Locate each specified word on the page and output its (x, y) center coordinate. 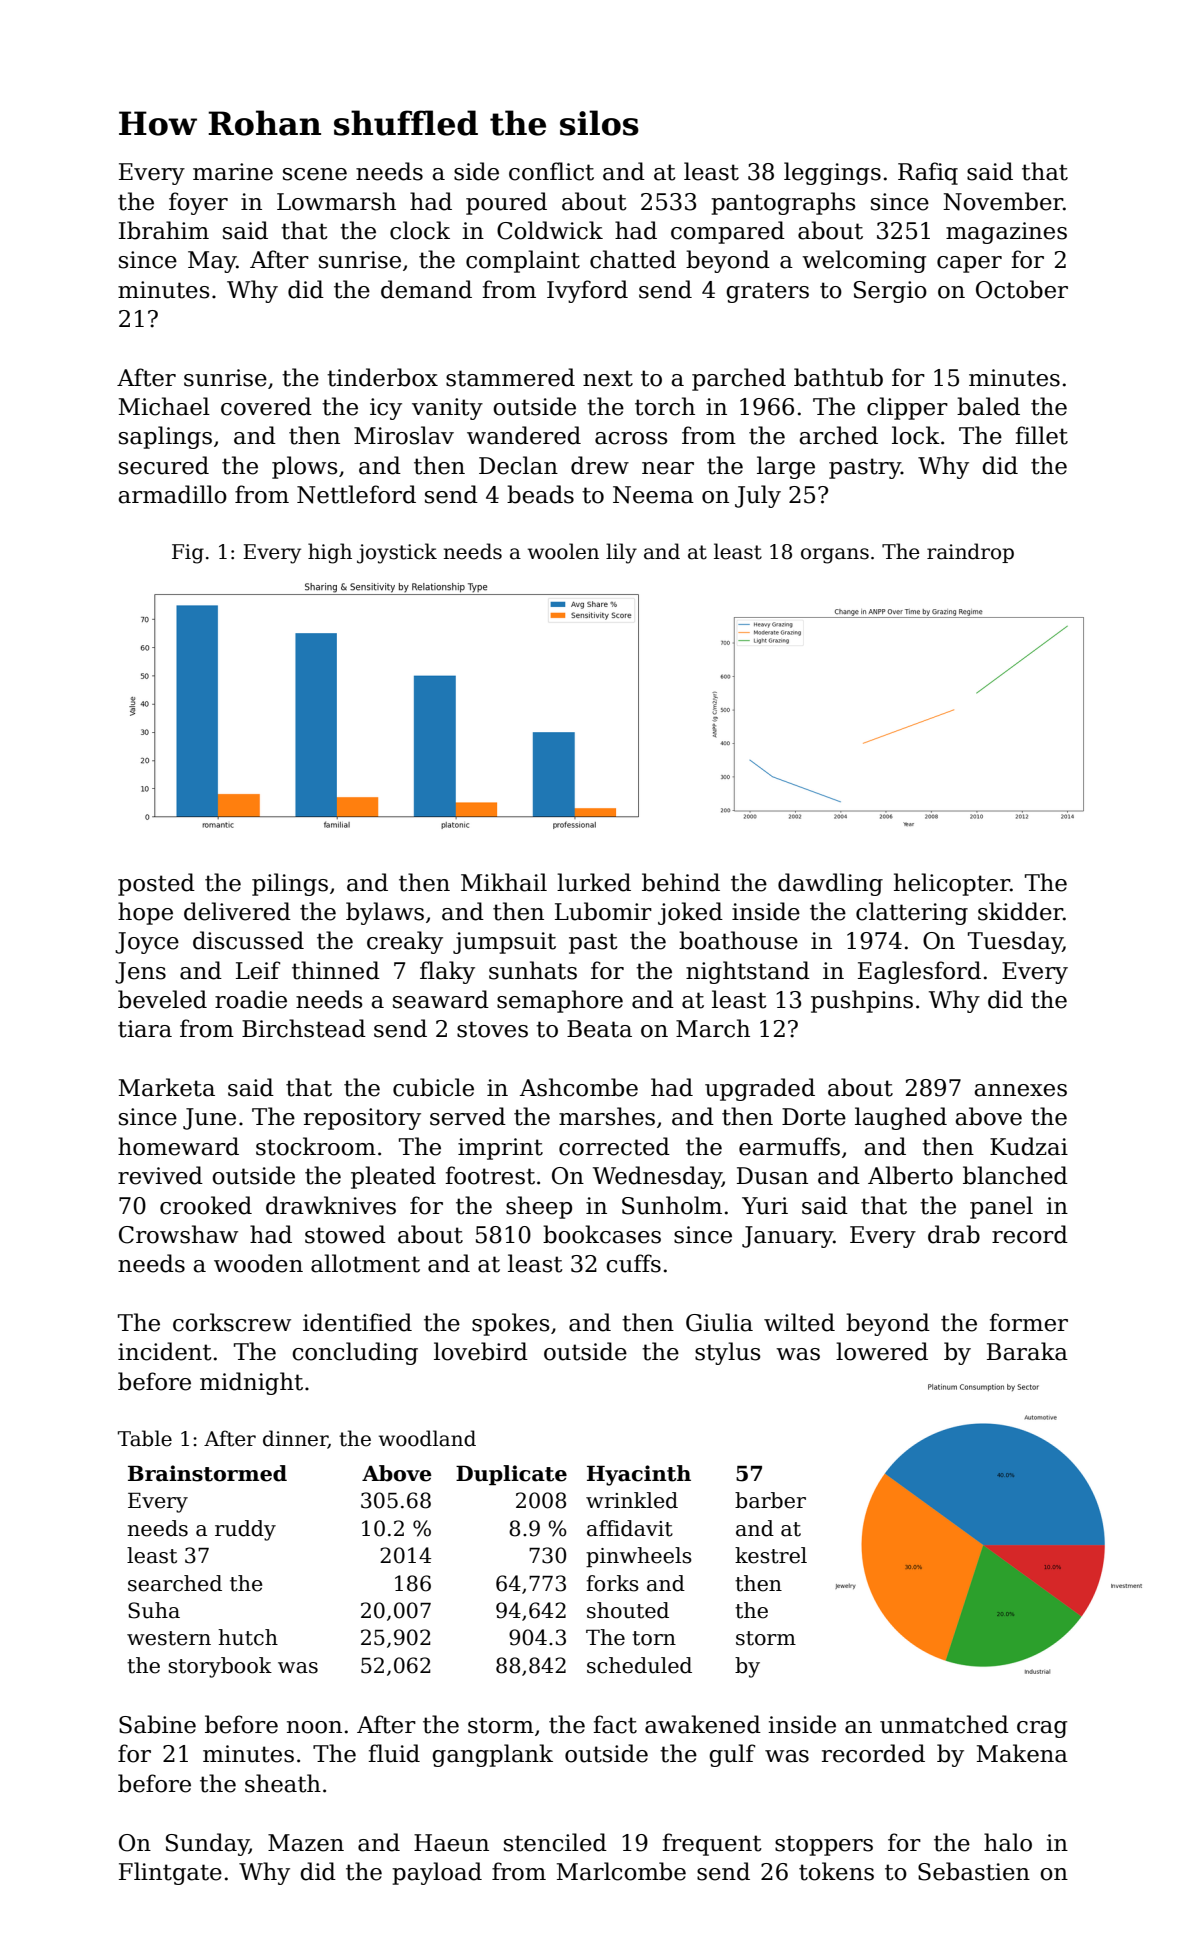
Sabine (157, 1724)
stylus (728, 1353)
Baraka (1027, 1351)
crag (1042, 1729)
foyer (198, 203)
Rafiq (928, 173)
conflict (551, 171)
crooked (206, 1205)
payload (437, 1873)
